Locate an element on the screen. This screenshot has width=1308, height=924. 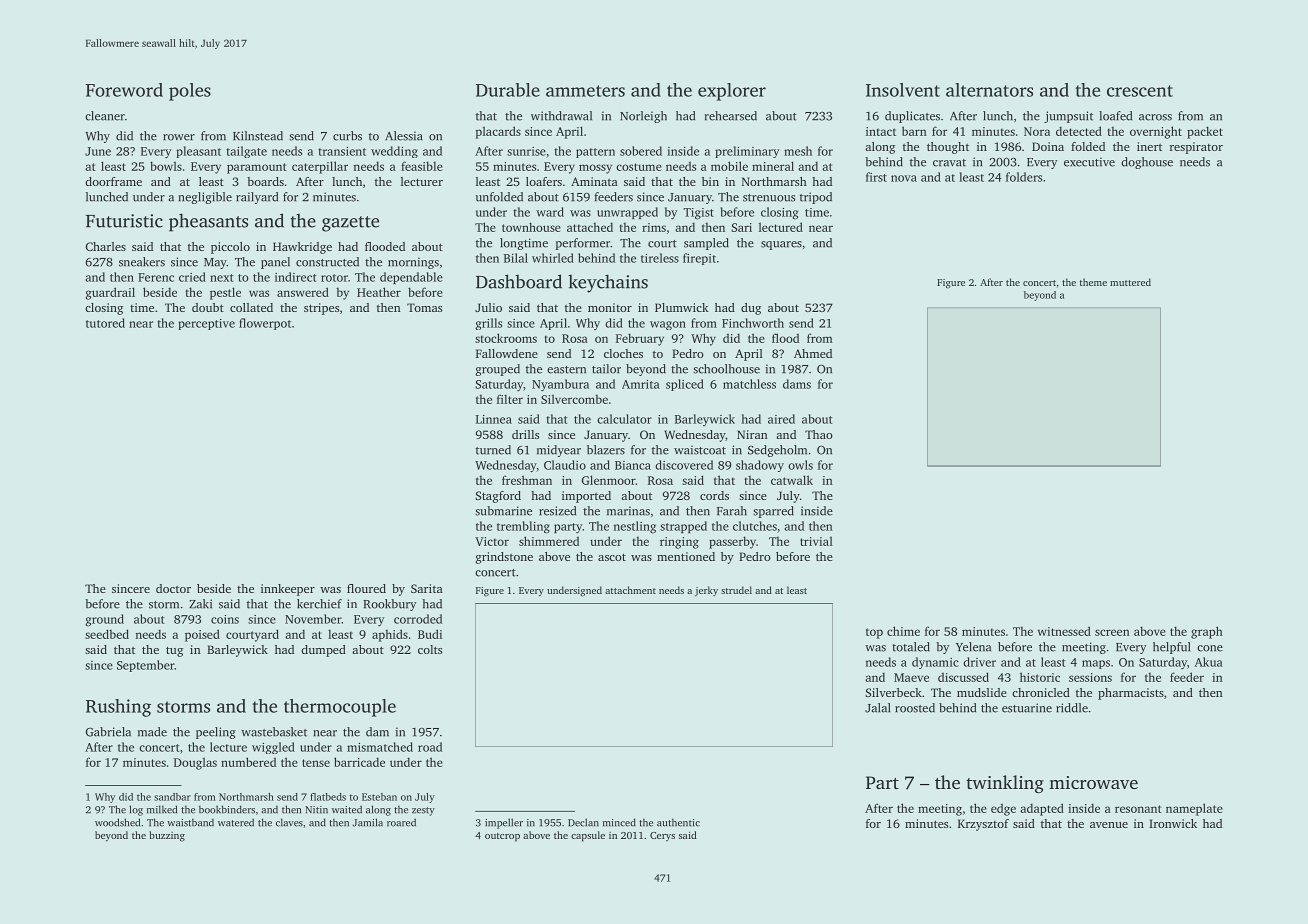
outcrop is located at coordinates (502, 837).
